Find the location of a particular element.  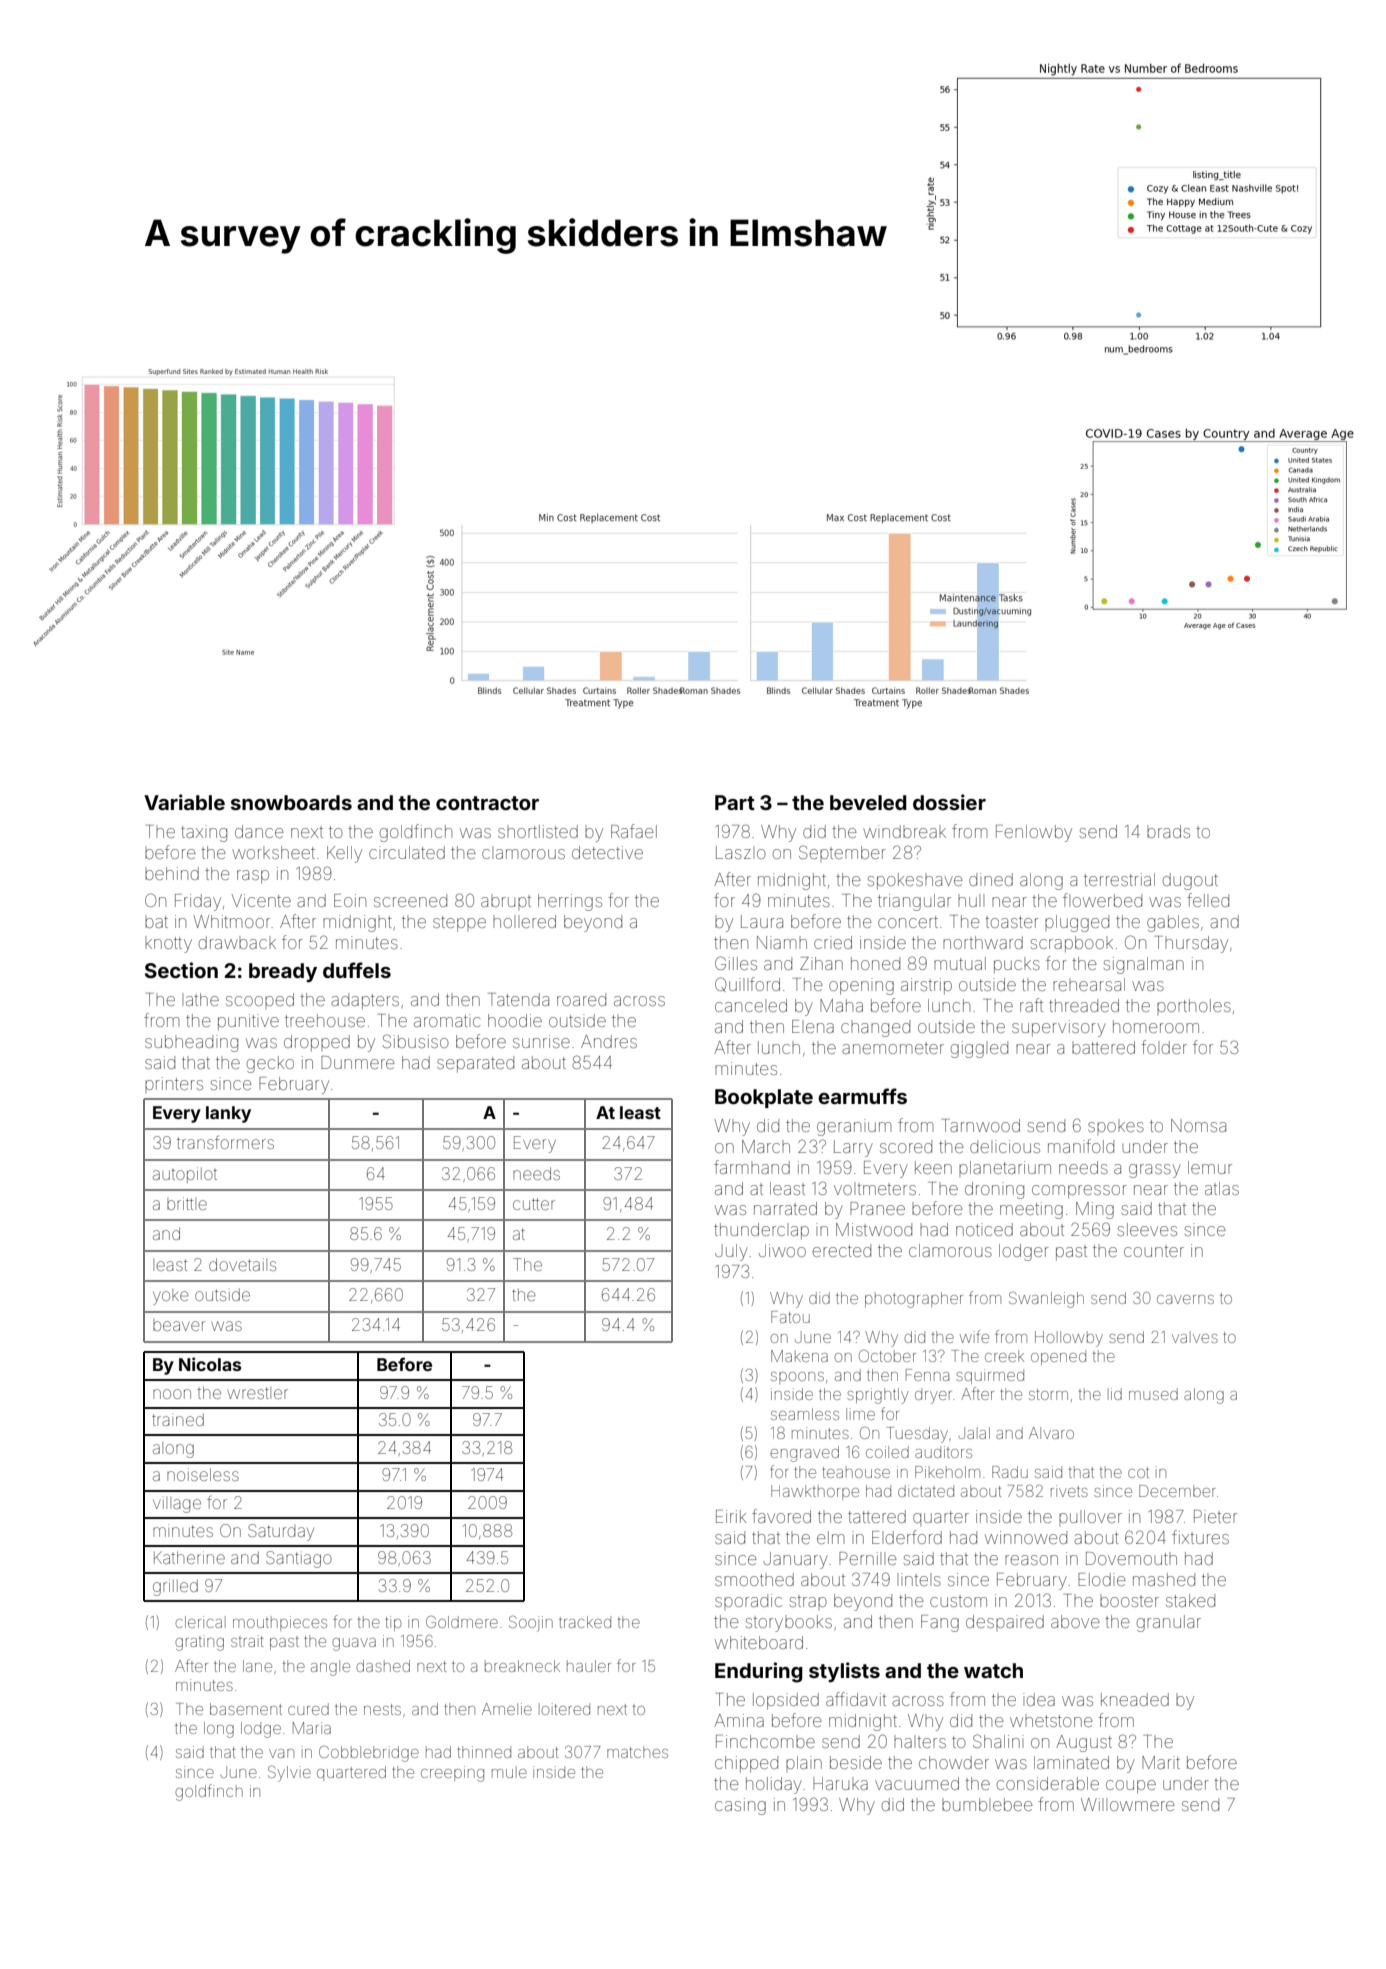

contractor is located at coordinates (487, 803).
